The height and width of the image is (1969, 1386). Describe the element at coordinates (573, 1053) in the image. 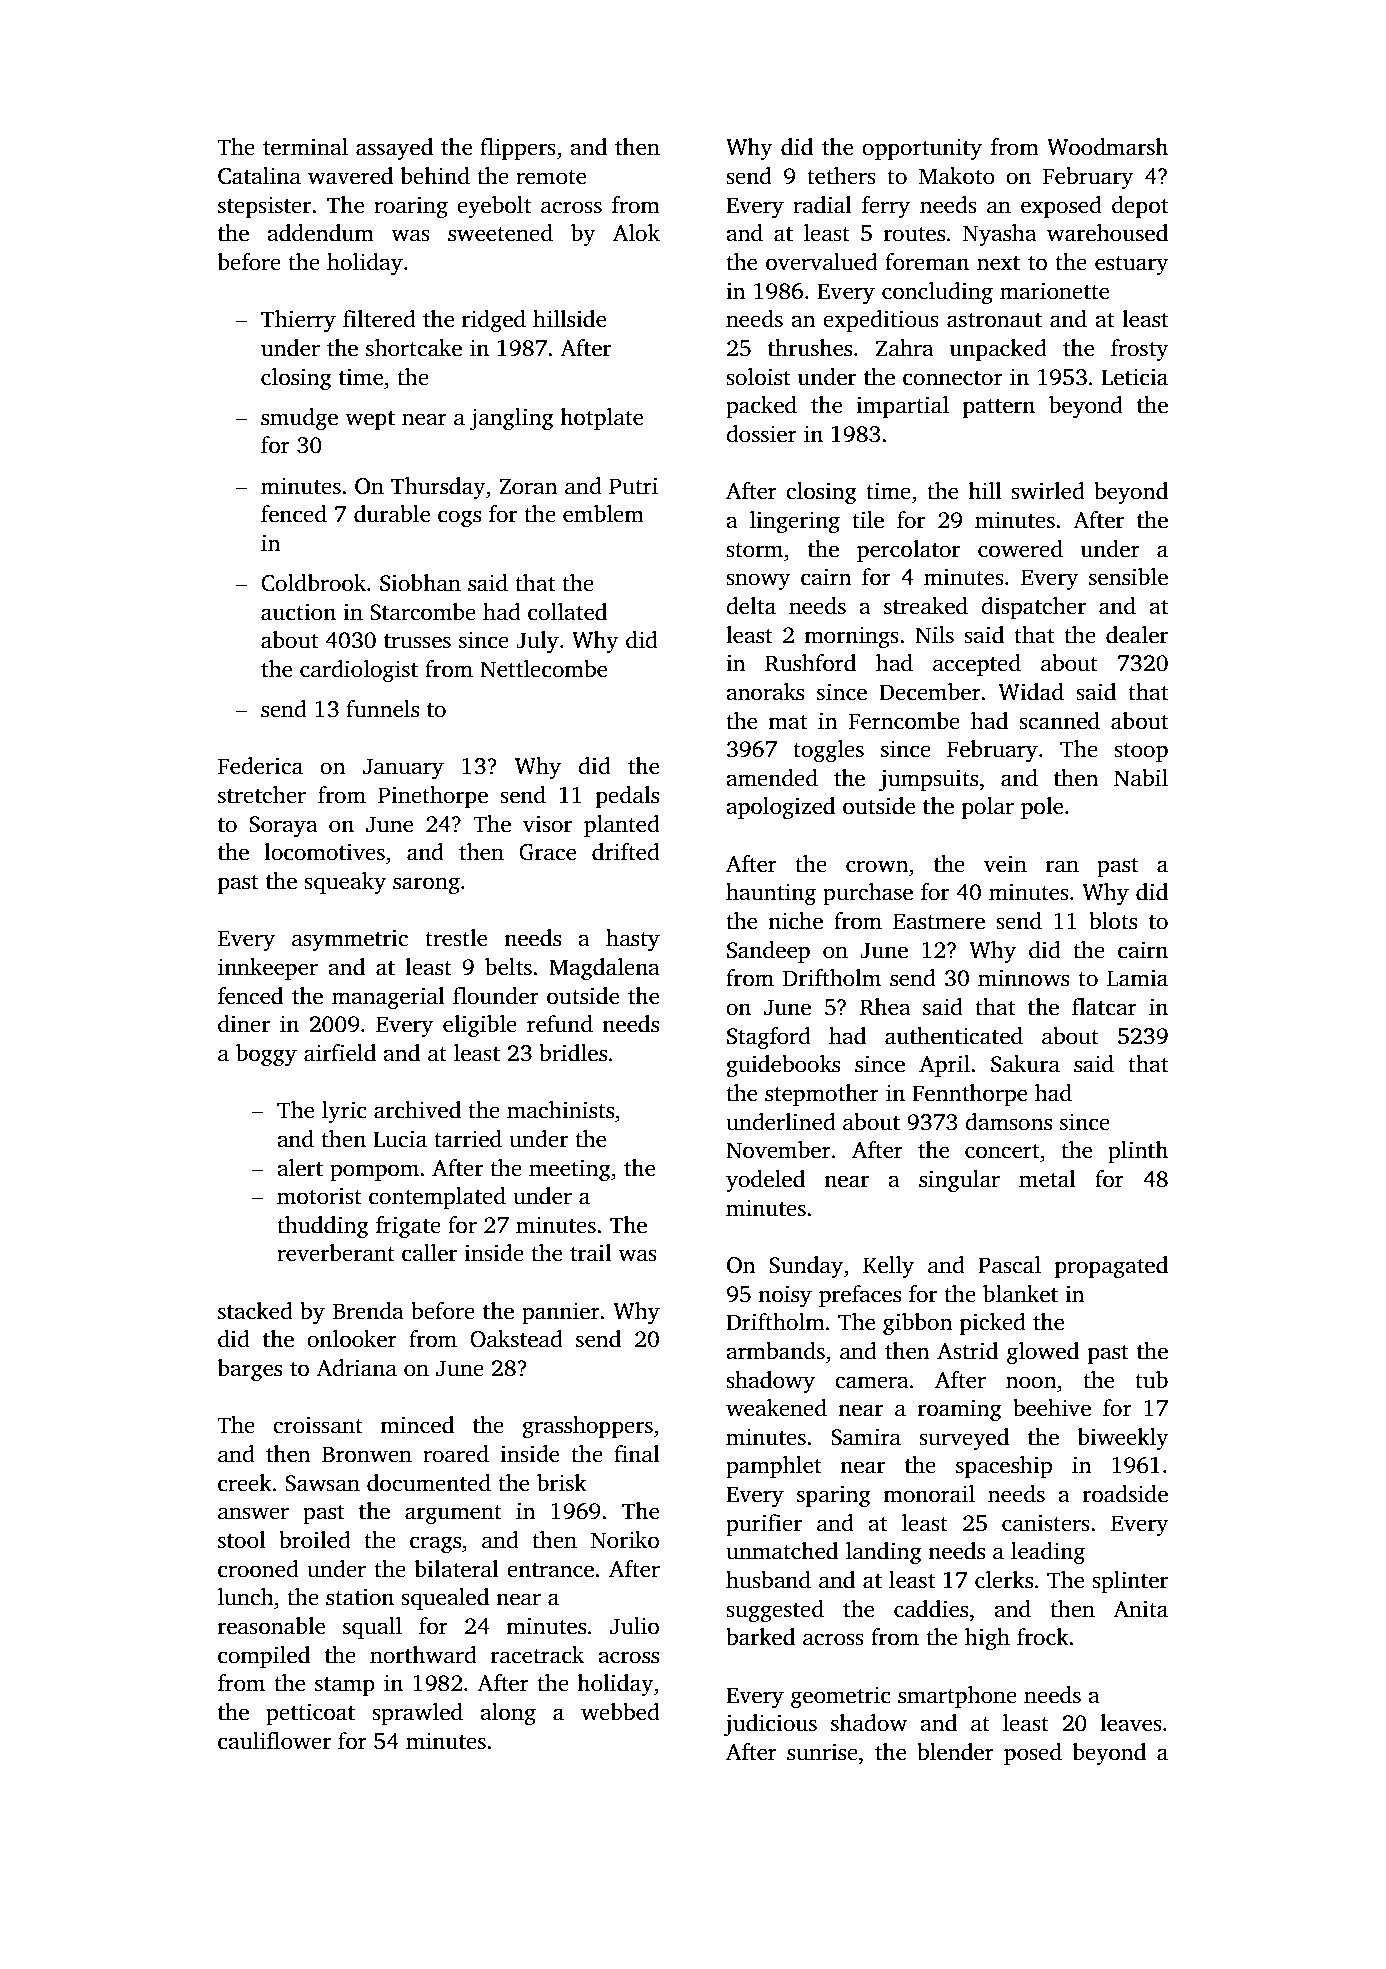

I see `bridles` at that location.
